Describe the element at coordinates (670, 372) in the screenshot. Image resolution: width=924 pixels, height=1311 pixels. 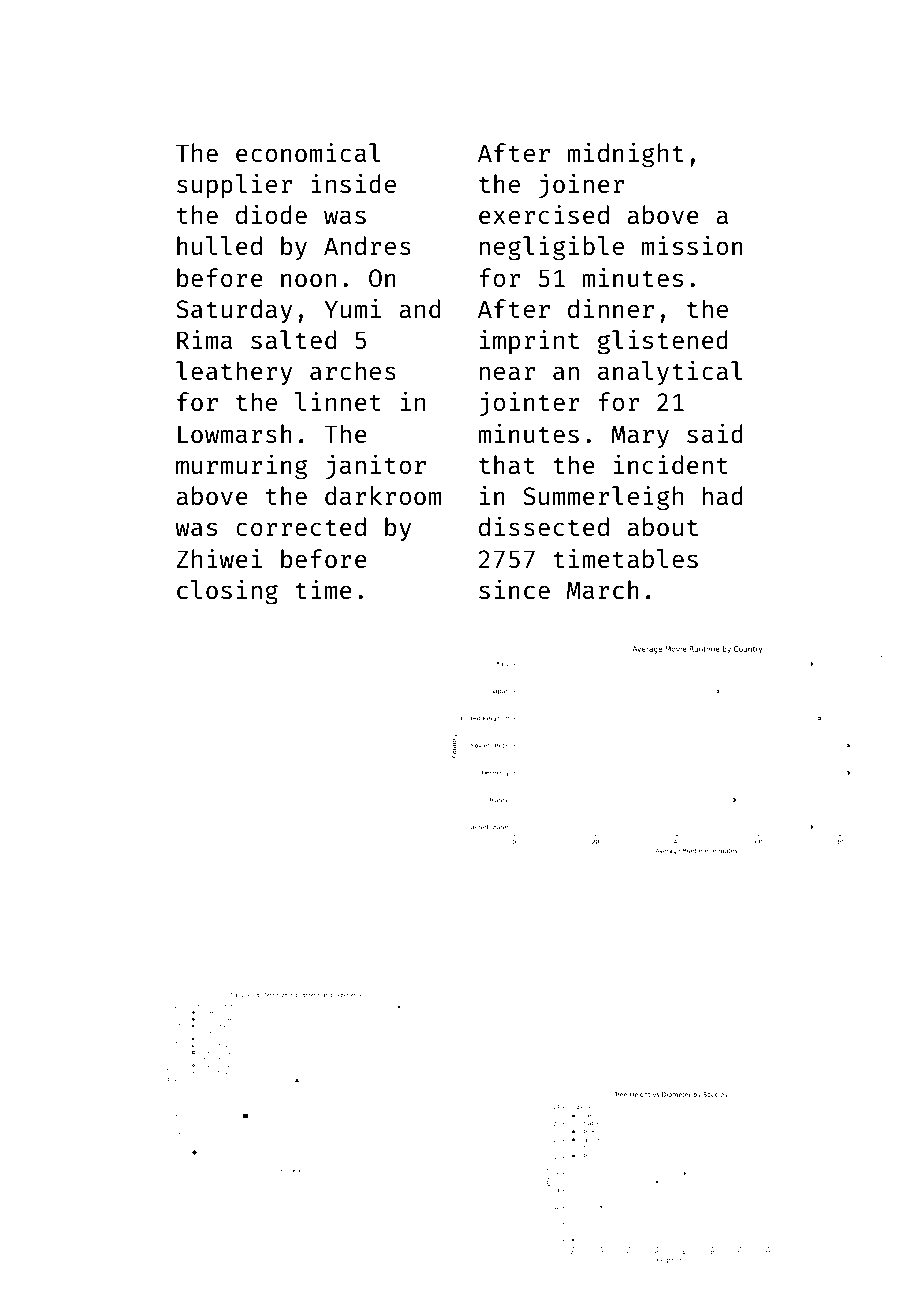
I see `analytical` at that location.
